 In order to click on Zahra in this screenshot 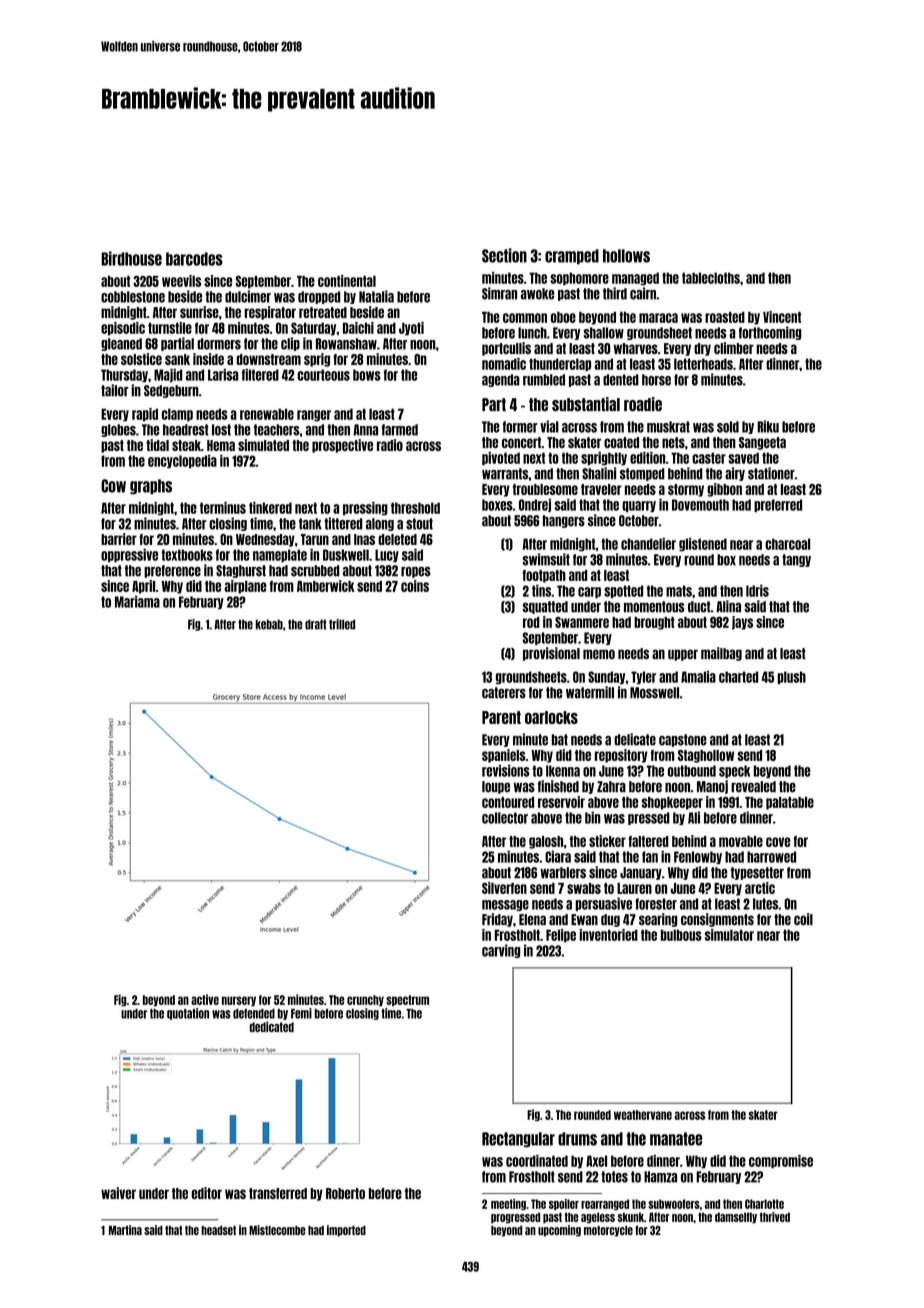, I will do `click(611, 787)`.
